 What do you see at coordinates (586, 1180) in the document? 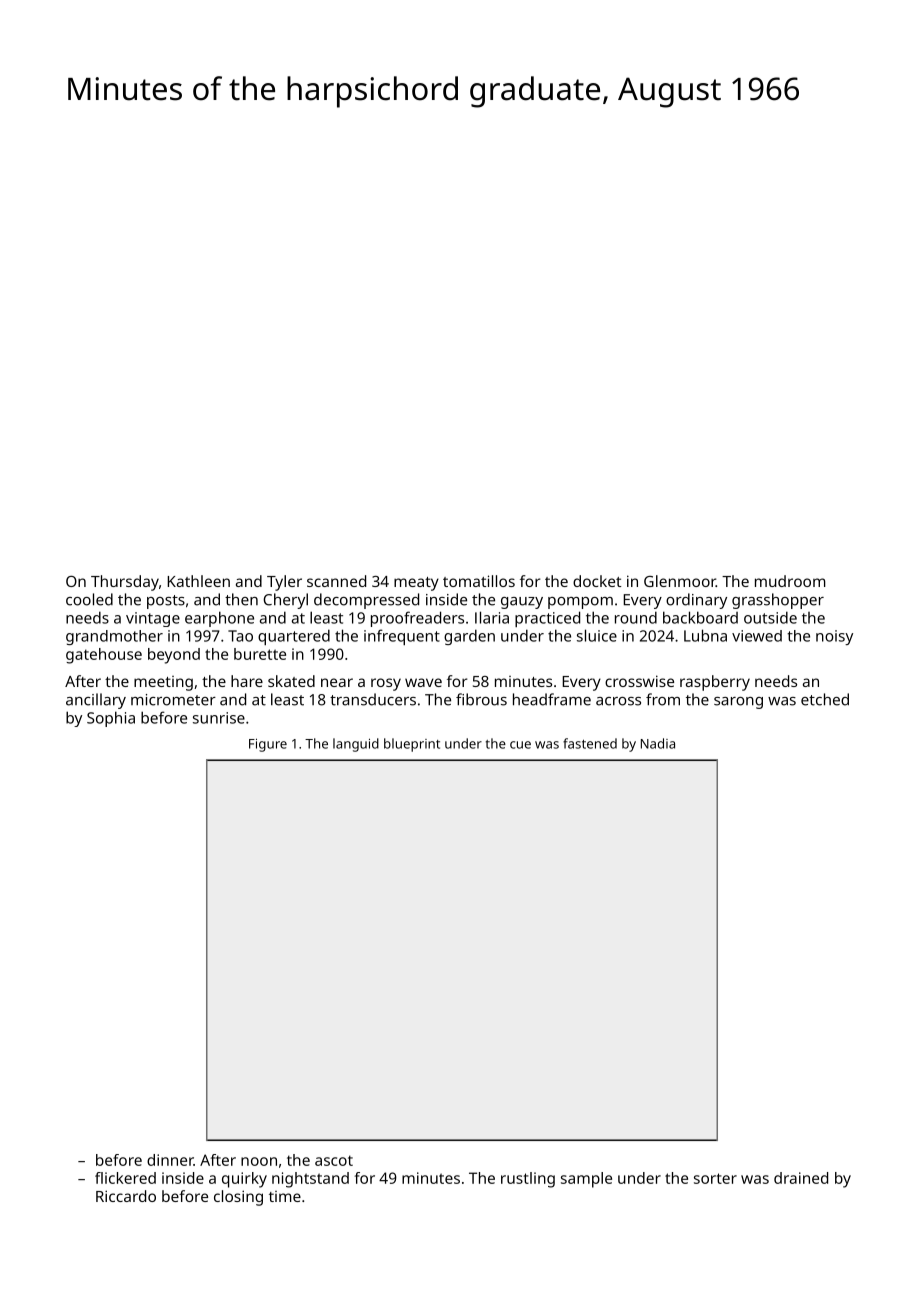
I see `sample` at bounding box center [586, 1180].
